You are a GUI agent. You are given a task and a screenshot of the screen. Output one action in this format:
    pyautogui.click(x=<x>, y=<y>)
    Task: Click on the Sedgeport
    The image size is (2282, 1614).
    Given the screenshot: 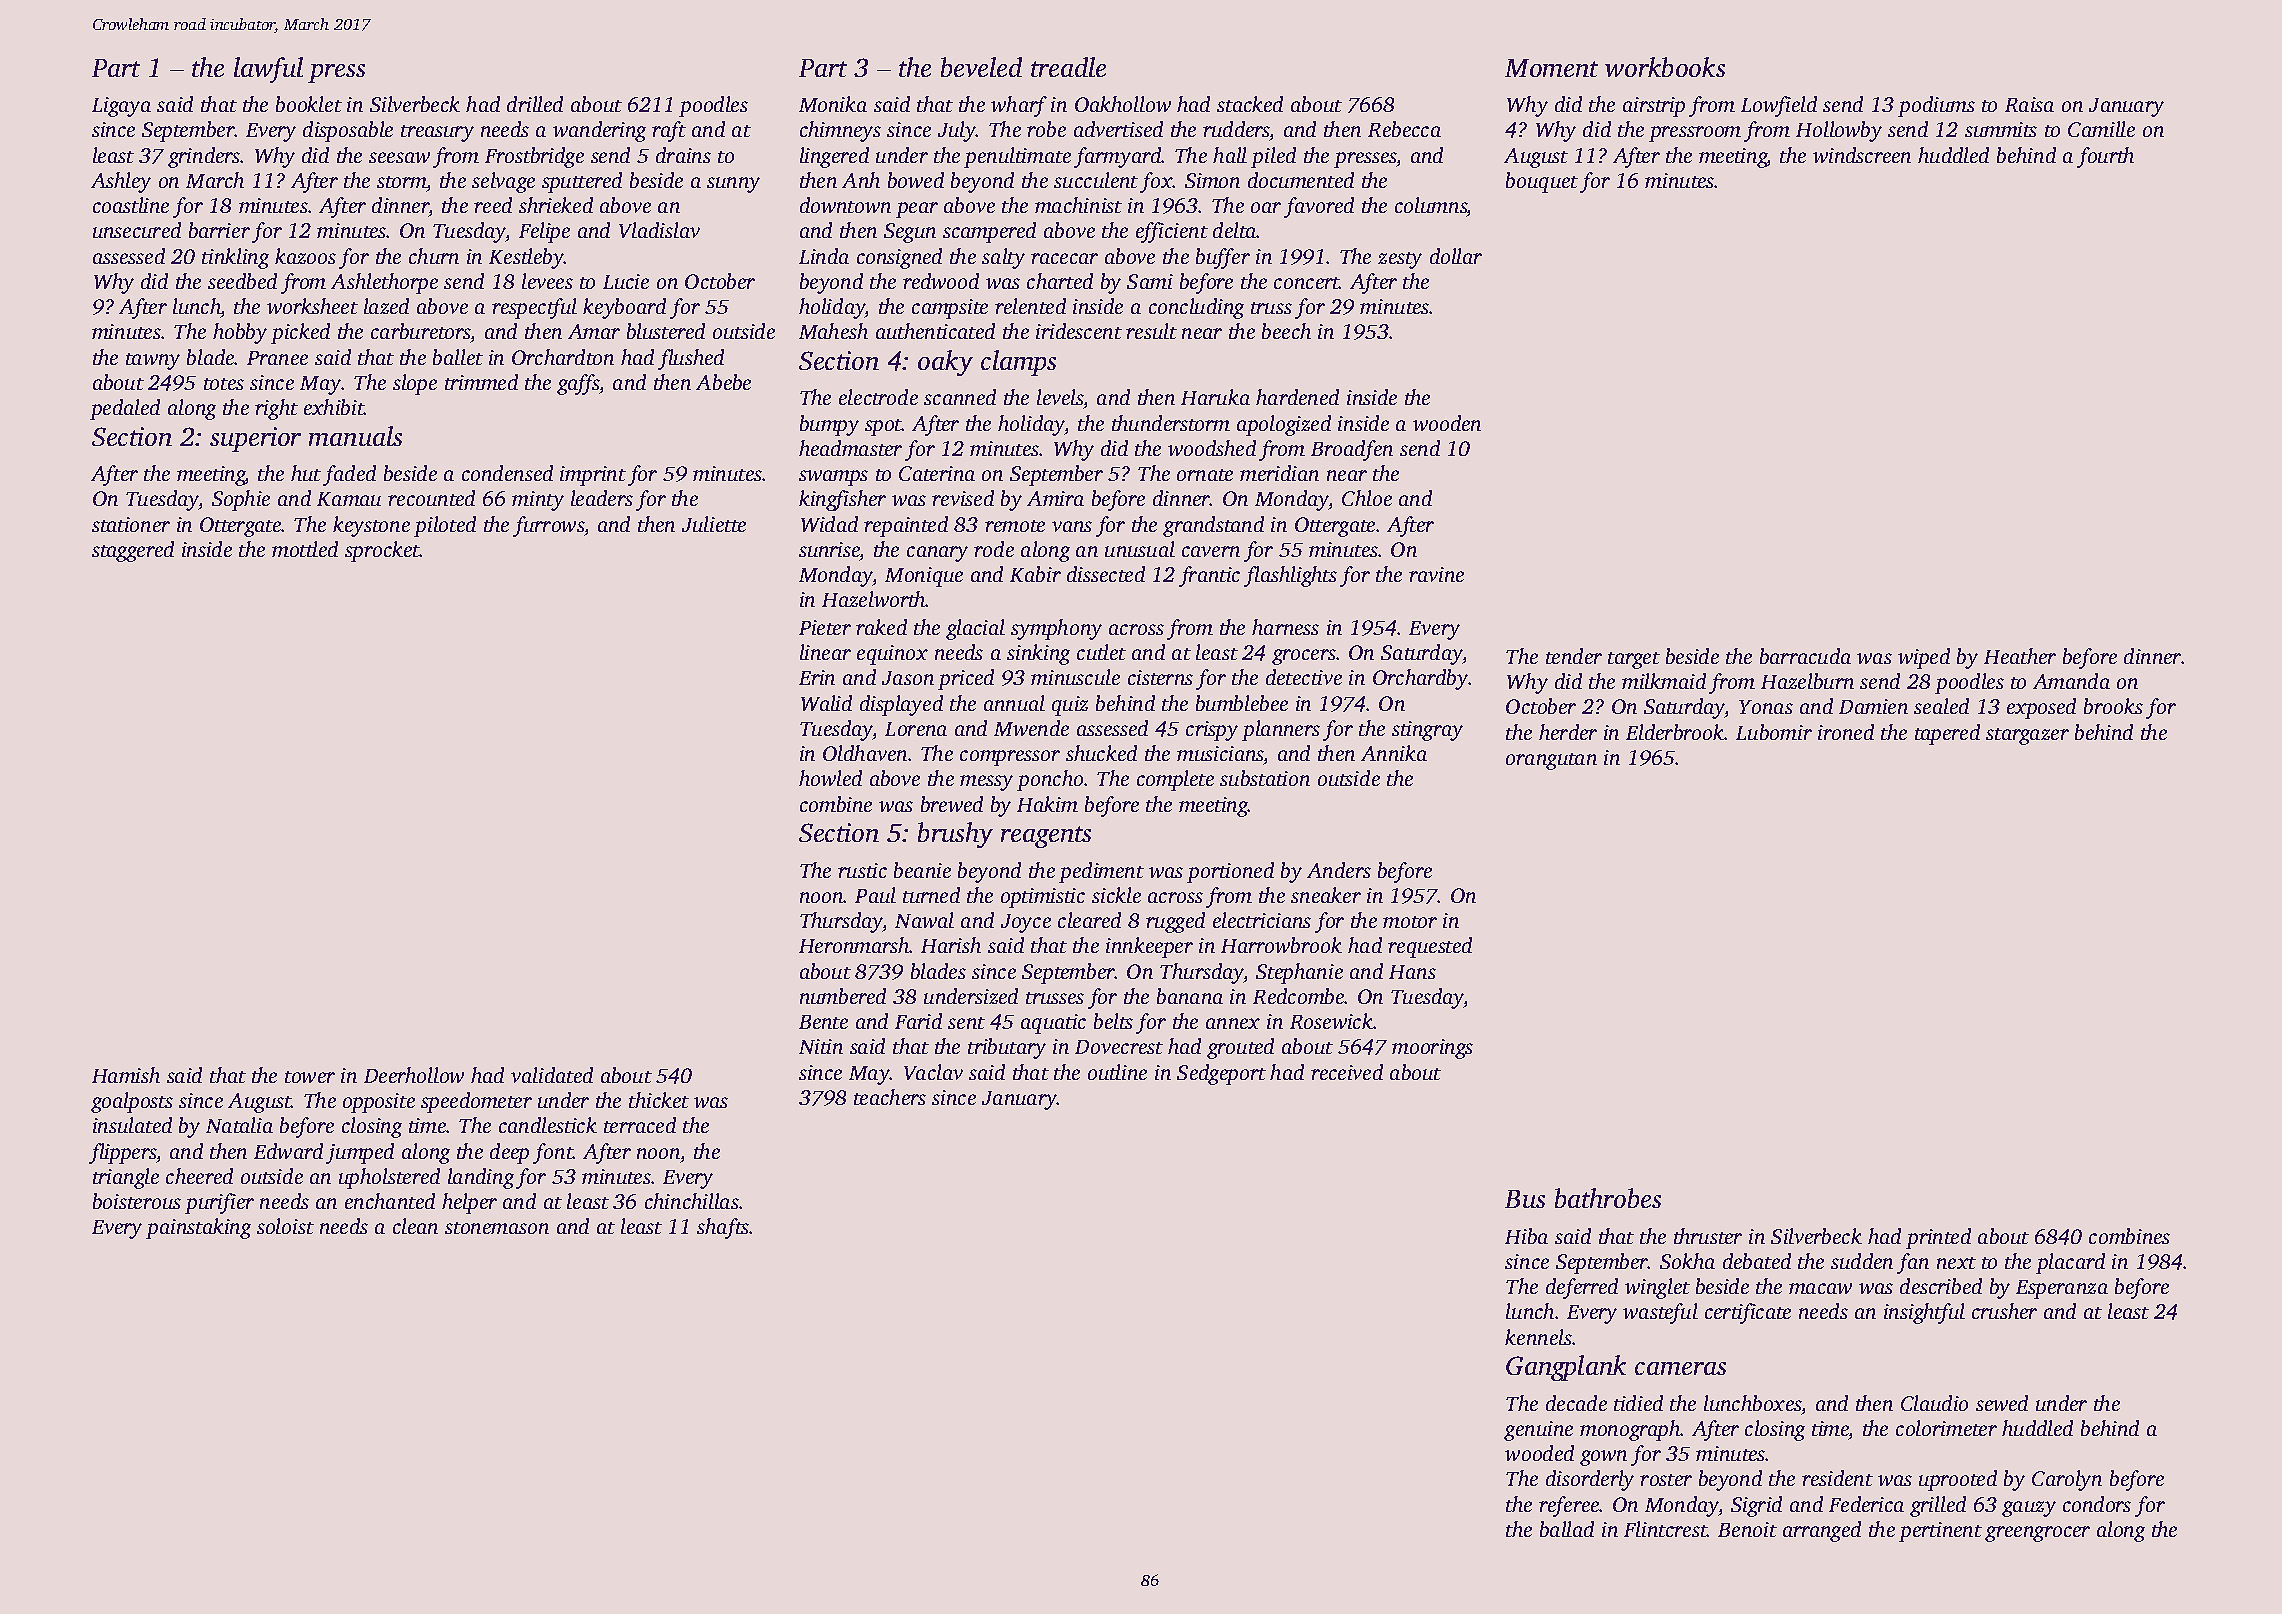 What is the action you would take?
    pyautogui.click(x=1221, y=1074)
